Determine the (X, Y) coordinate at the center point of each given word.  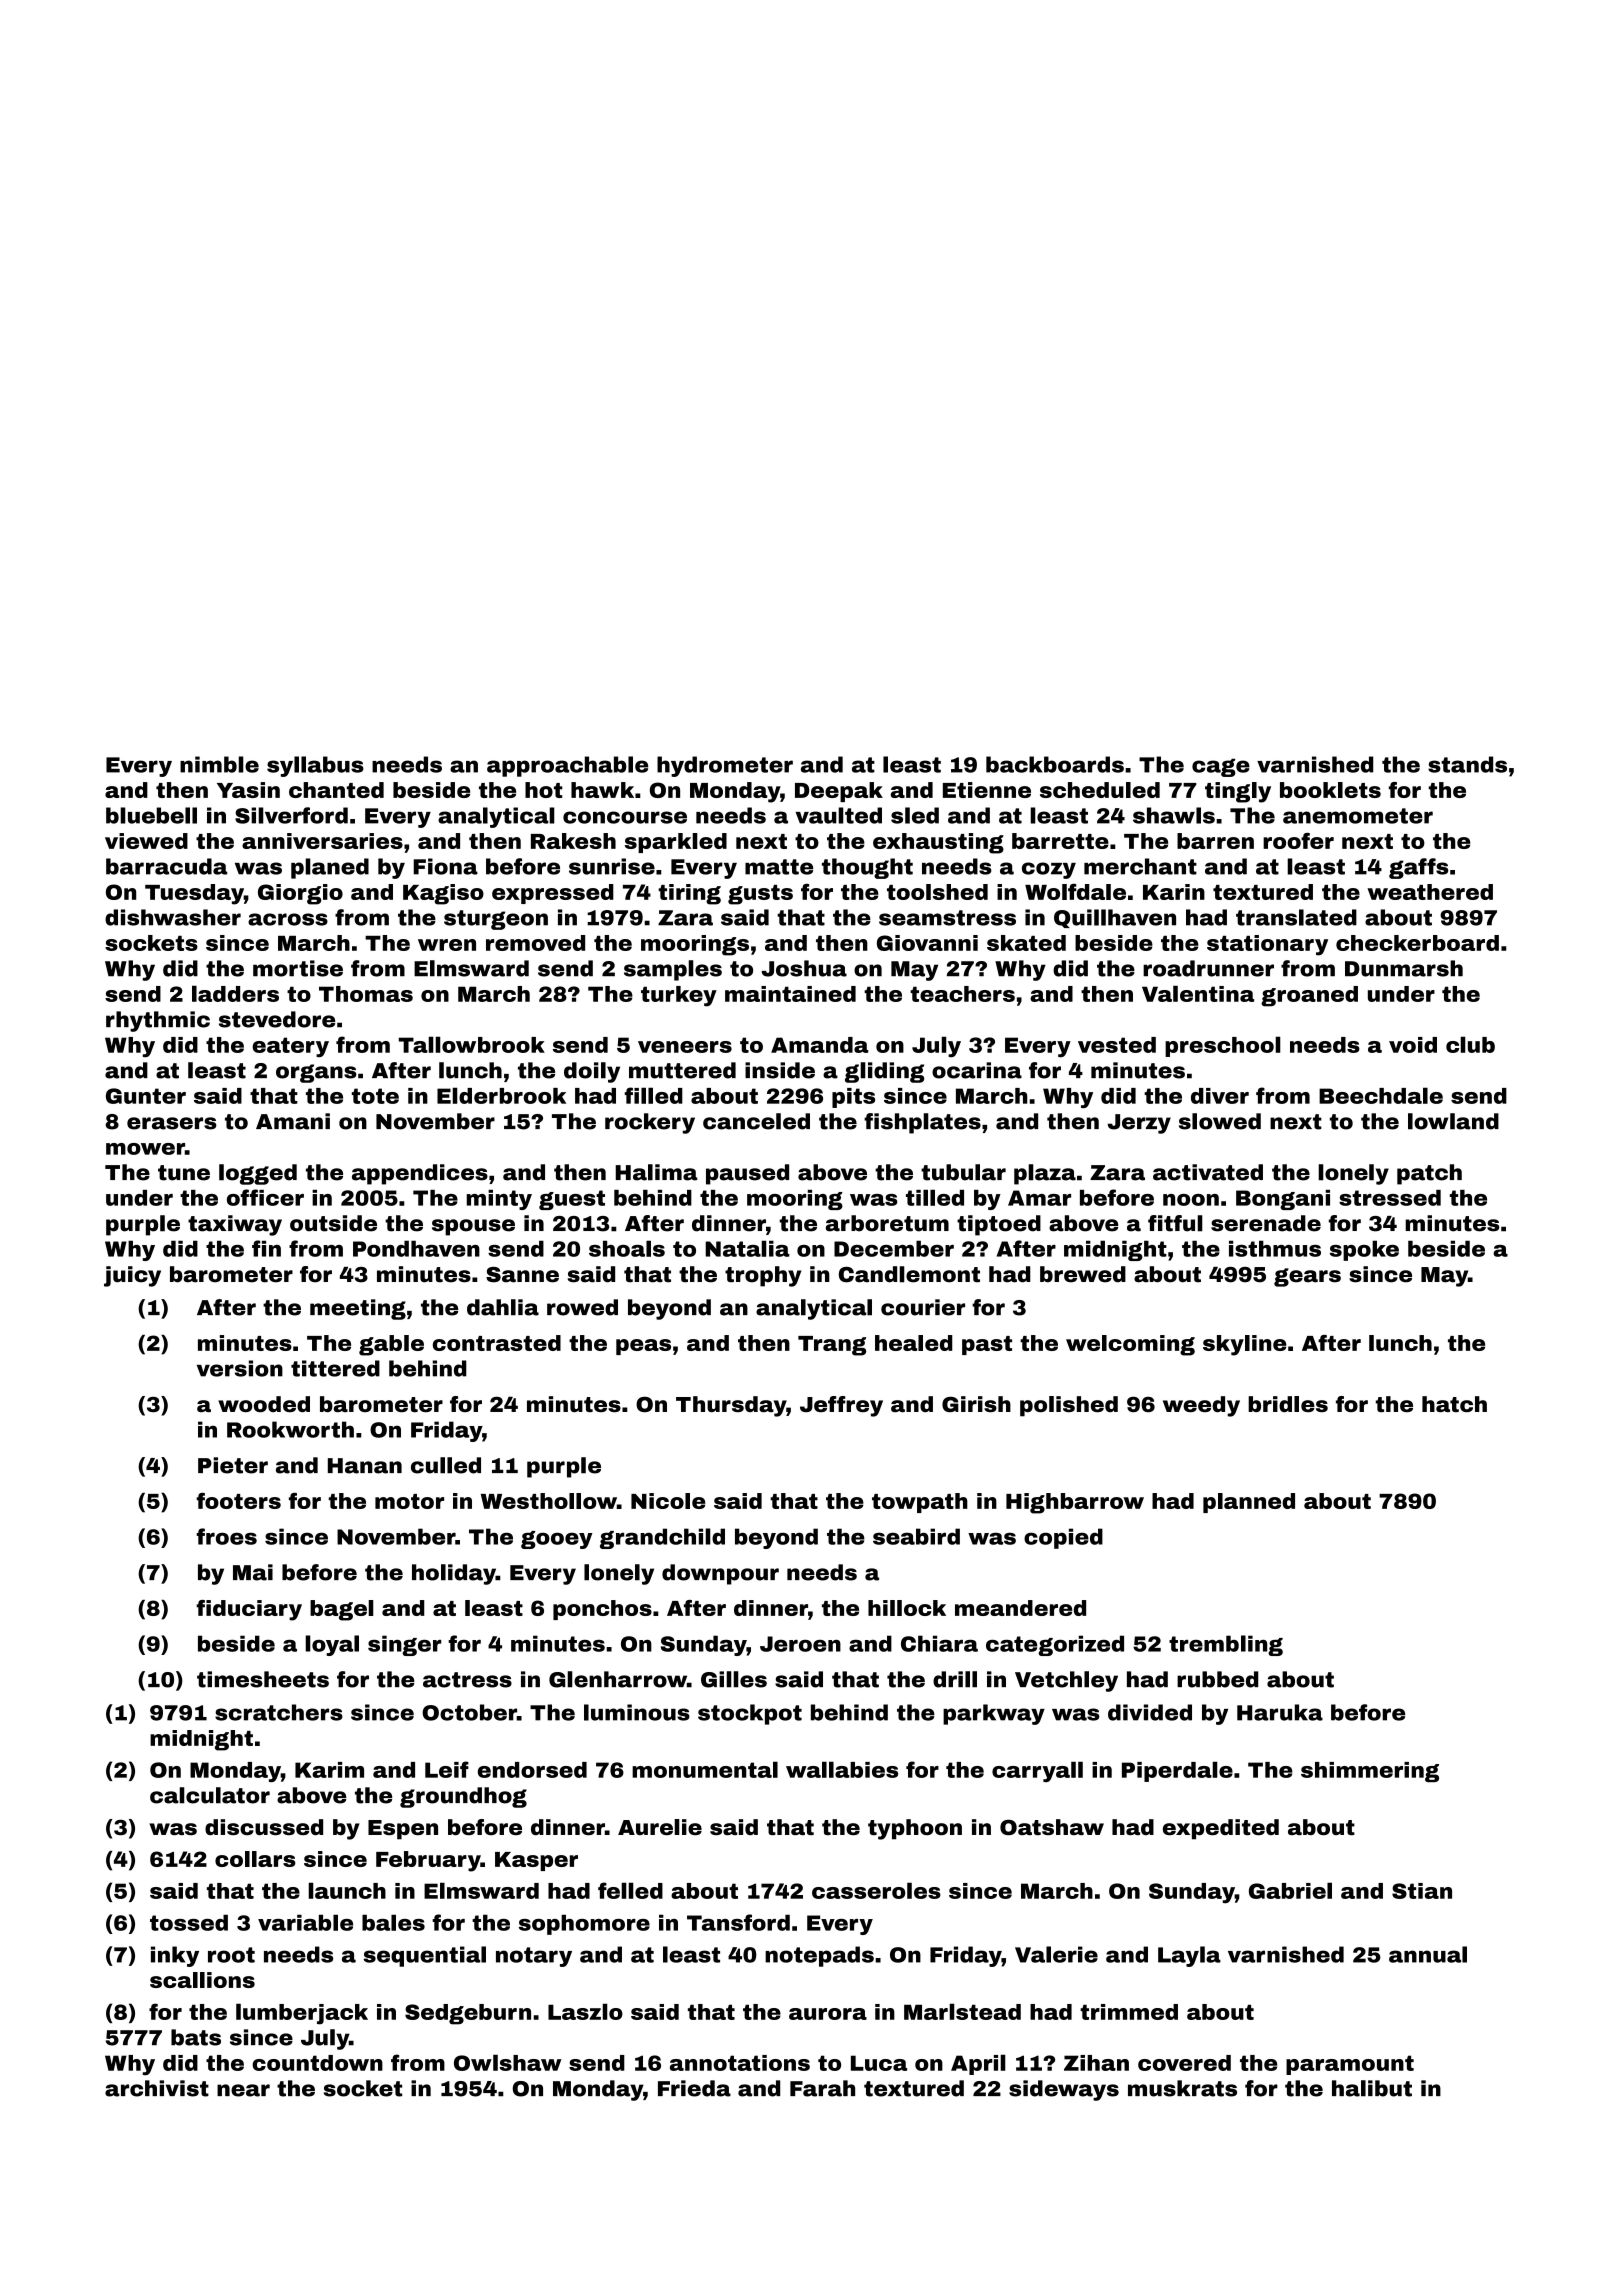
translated (1296, 917)
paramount (1350, 2065)
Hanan (365, 1466)
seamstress (947, 918)
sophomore (584, 1924)
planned (1249, 1503)
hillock (907, 1608)
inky (175, 1956)
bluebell (151, 815)
